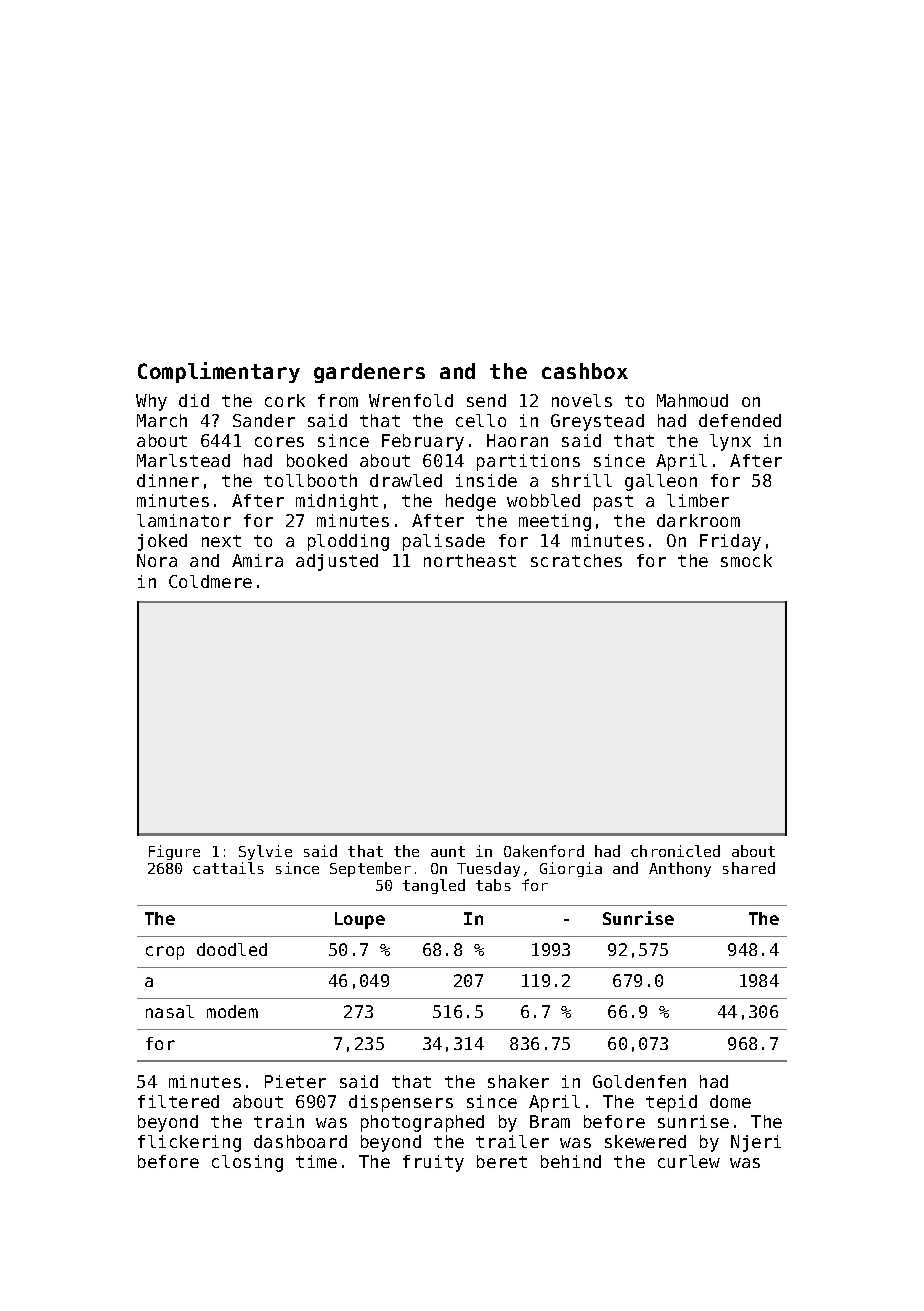 This screenshot has height=1311, width=924. I want to click on fruity, so click(433, 1163).
